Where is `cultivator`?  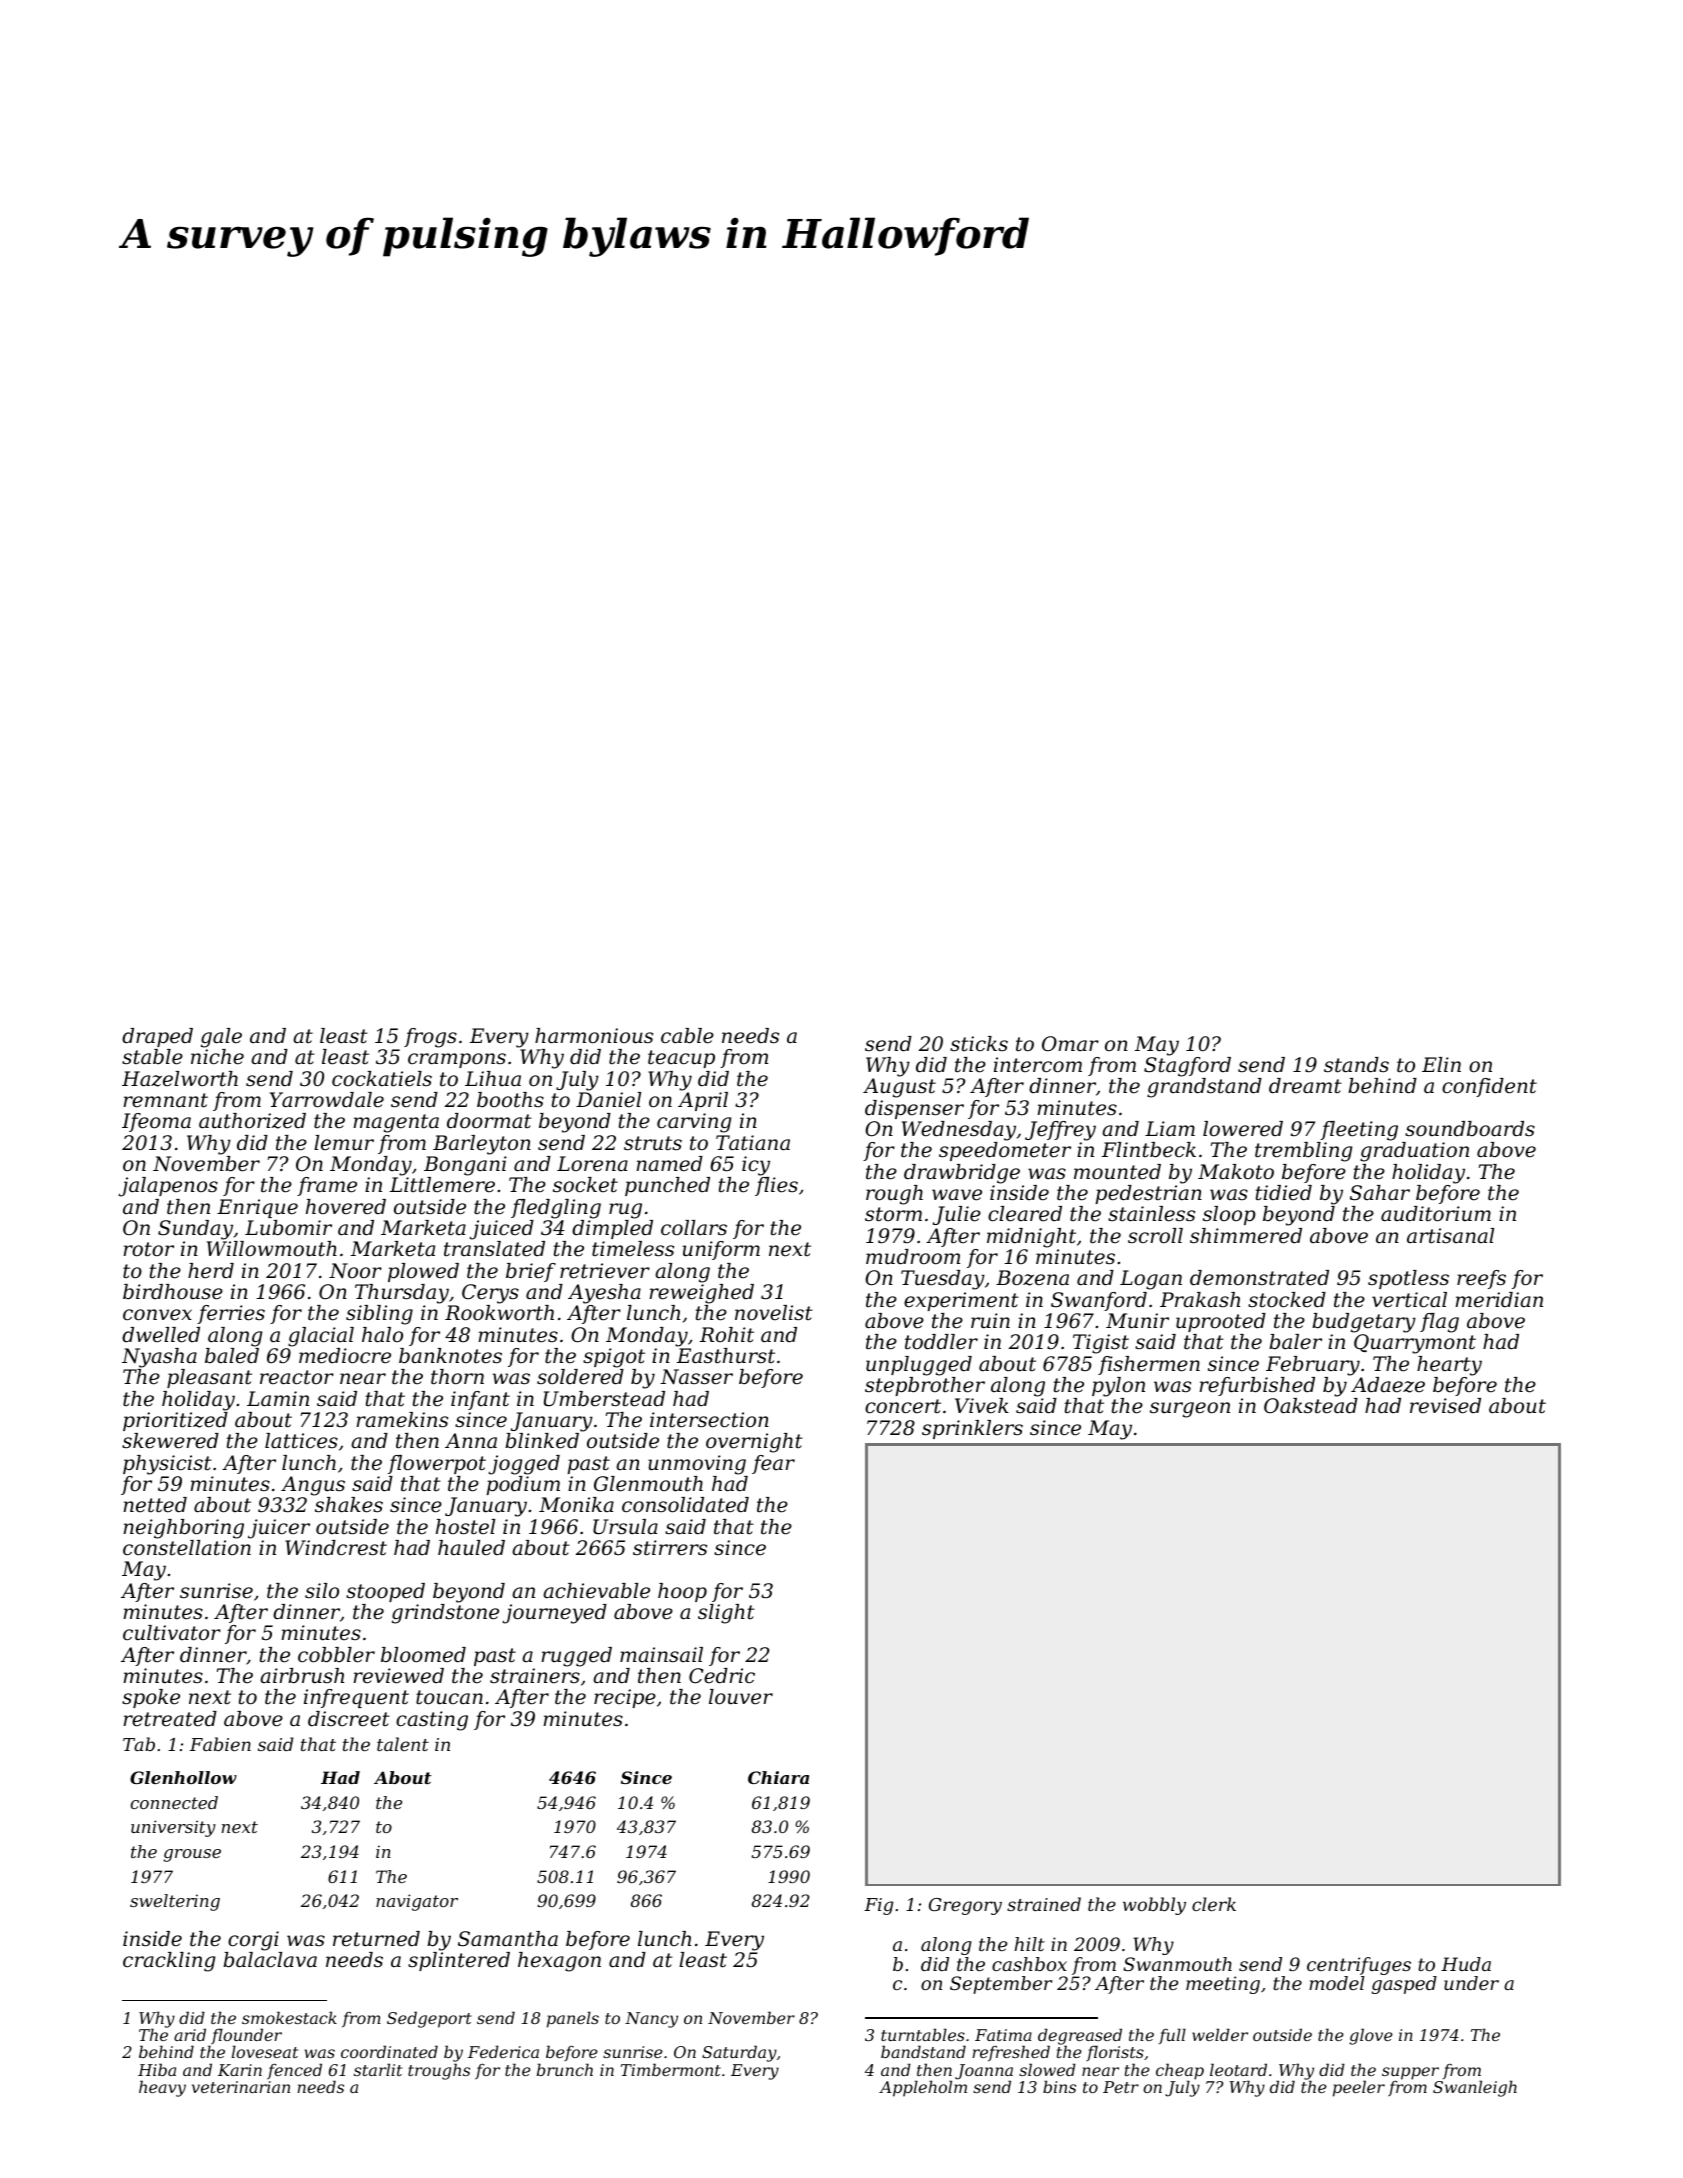 cultivator is located at coordinates (172, 1633).
